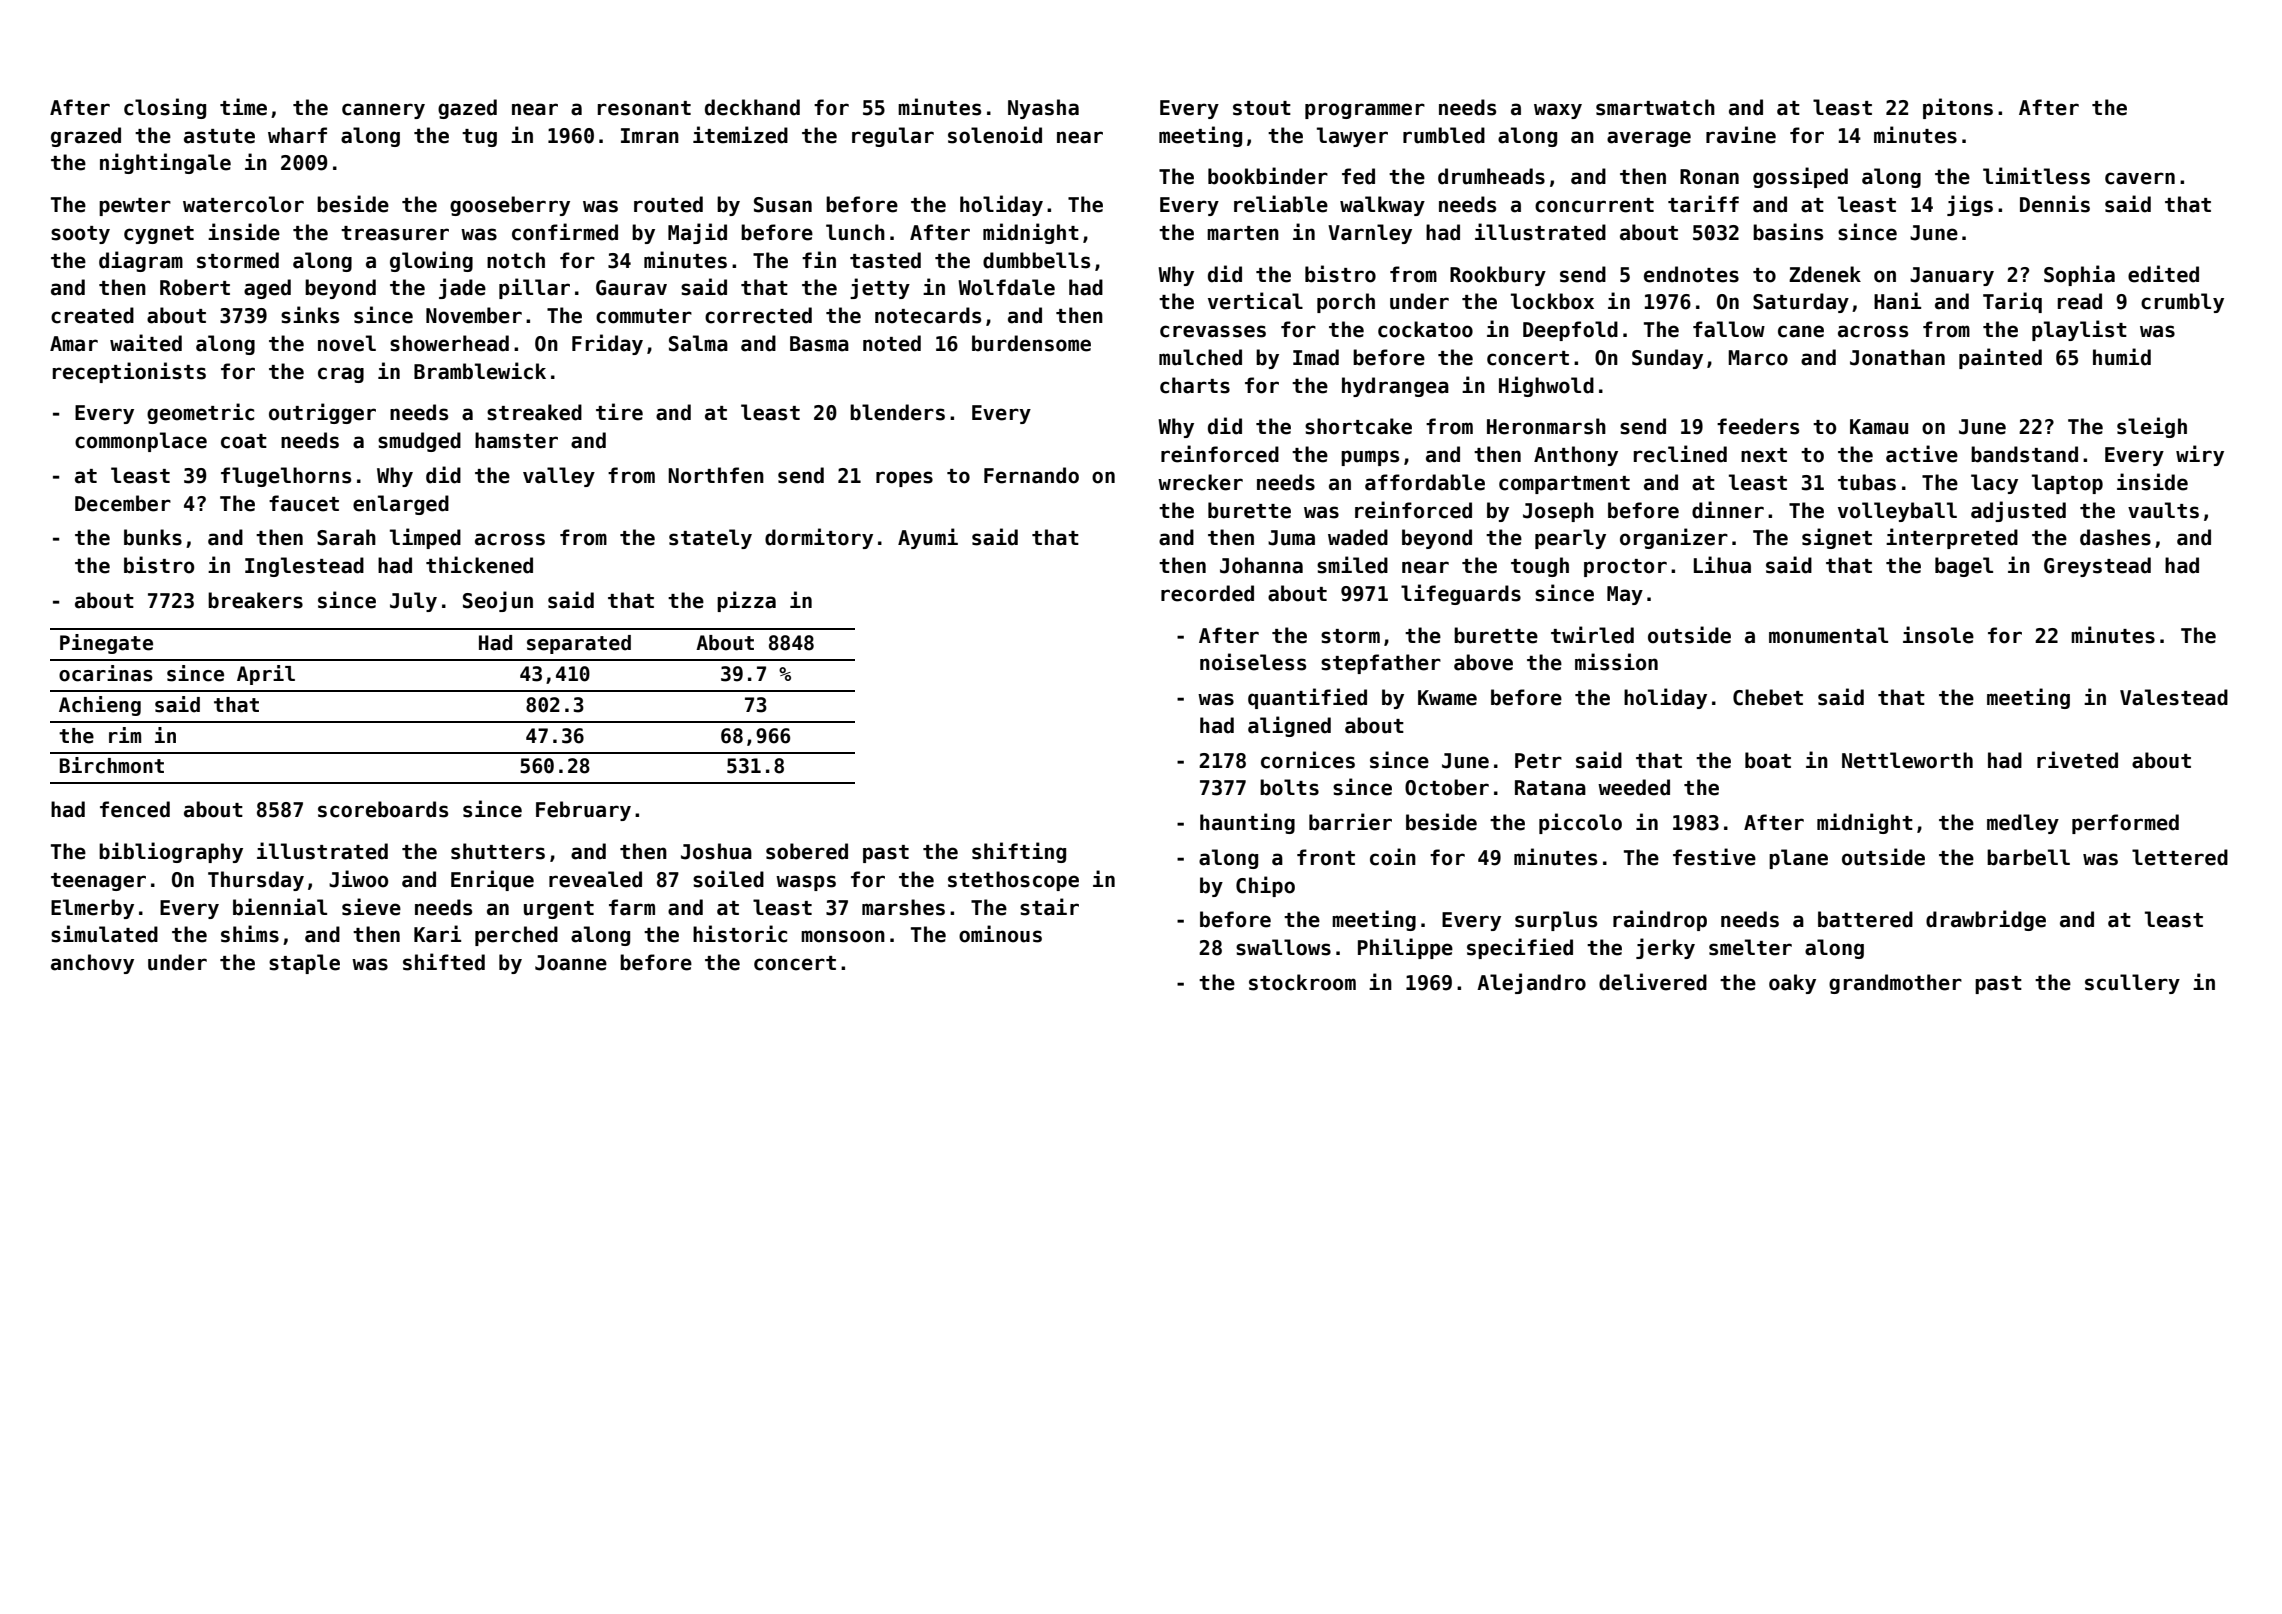 This screenshot has width=2282, height=1614. Describe the element at coordinates (1019, 852) in the screenshot. I see `shifting` at that location.
